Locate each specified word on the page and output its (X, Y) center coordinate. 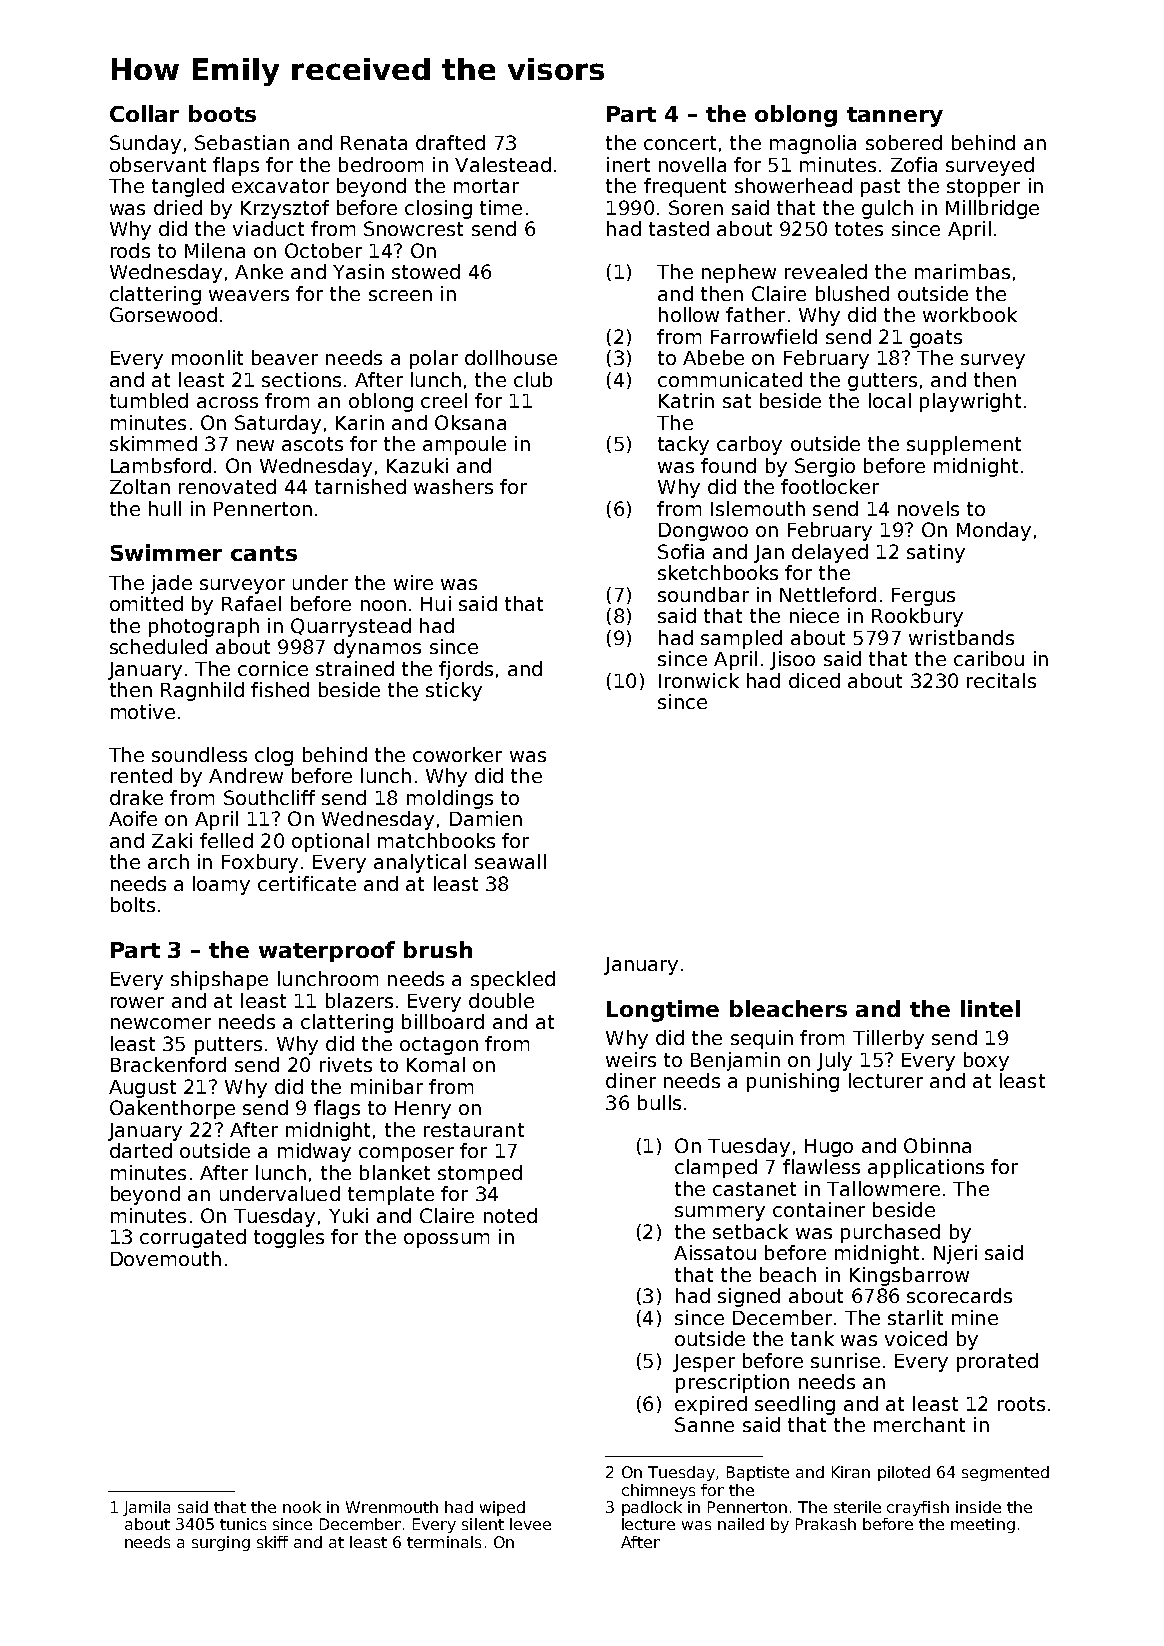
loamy (221, 885)
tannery (895, 117)
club (533, 379)
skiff (272, 1542)
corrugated (193, 1238)
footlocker (830, 486)
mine (975, 1317)
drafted (450, 142)
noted (510, 1215)
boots (222, 113)
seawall (510, 861)
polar (434, 359)
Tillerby (888, 1039)
